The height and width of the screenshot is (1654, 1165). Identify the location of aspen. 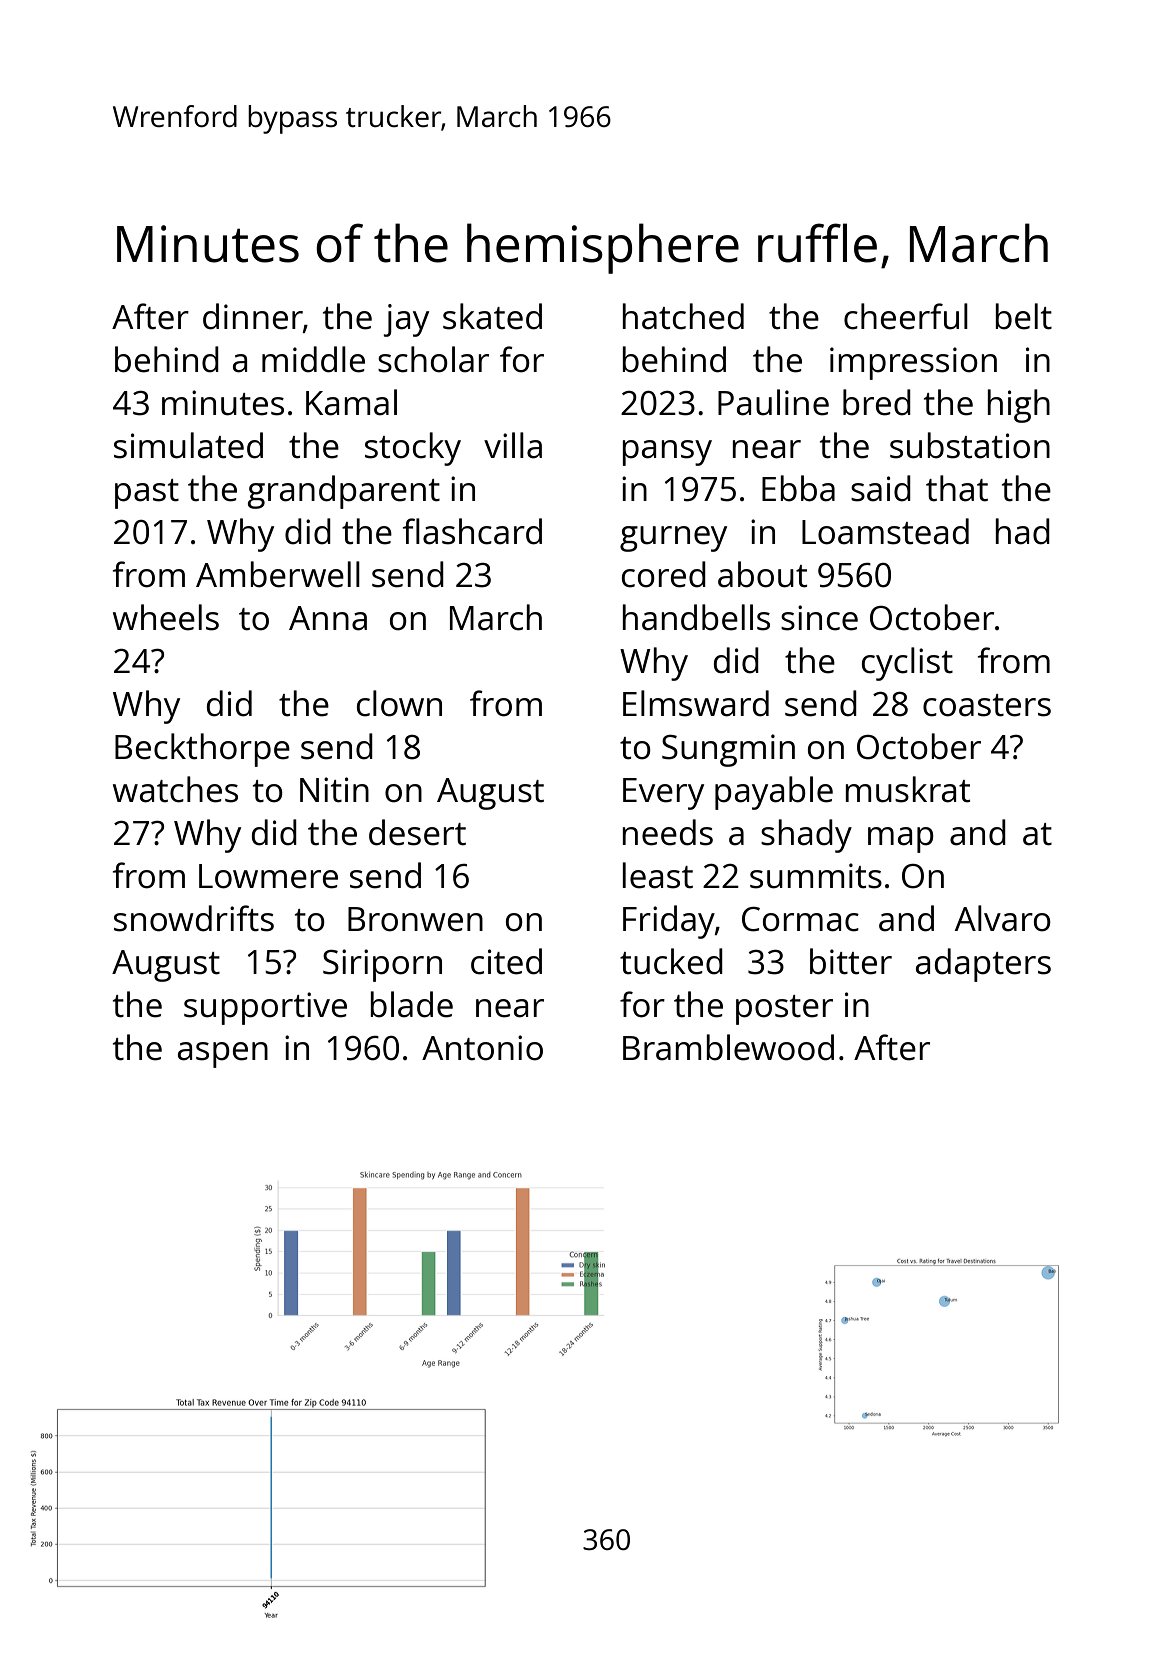
(223, 1055).
